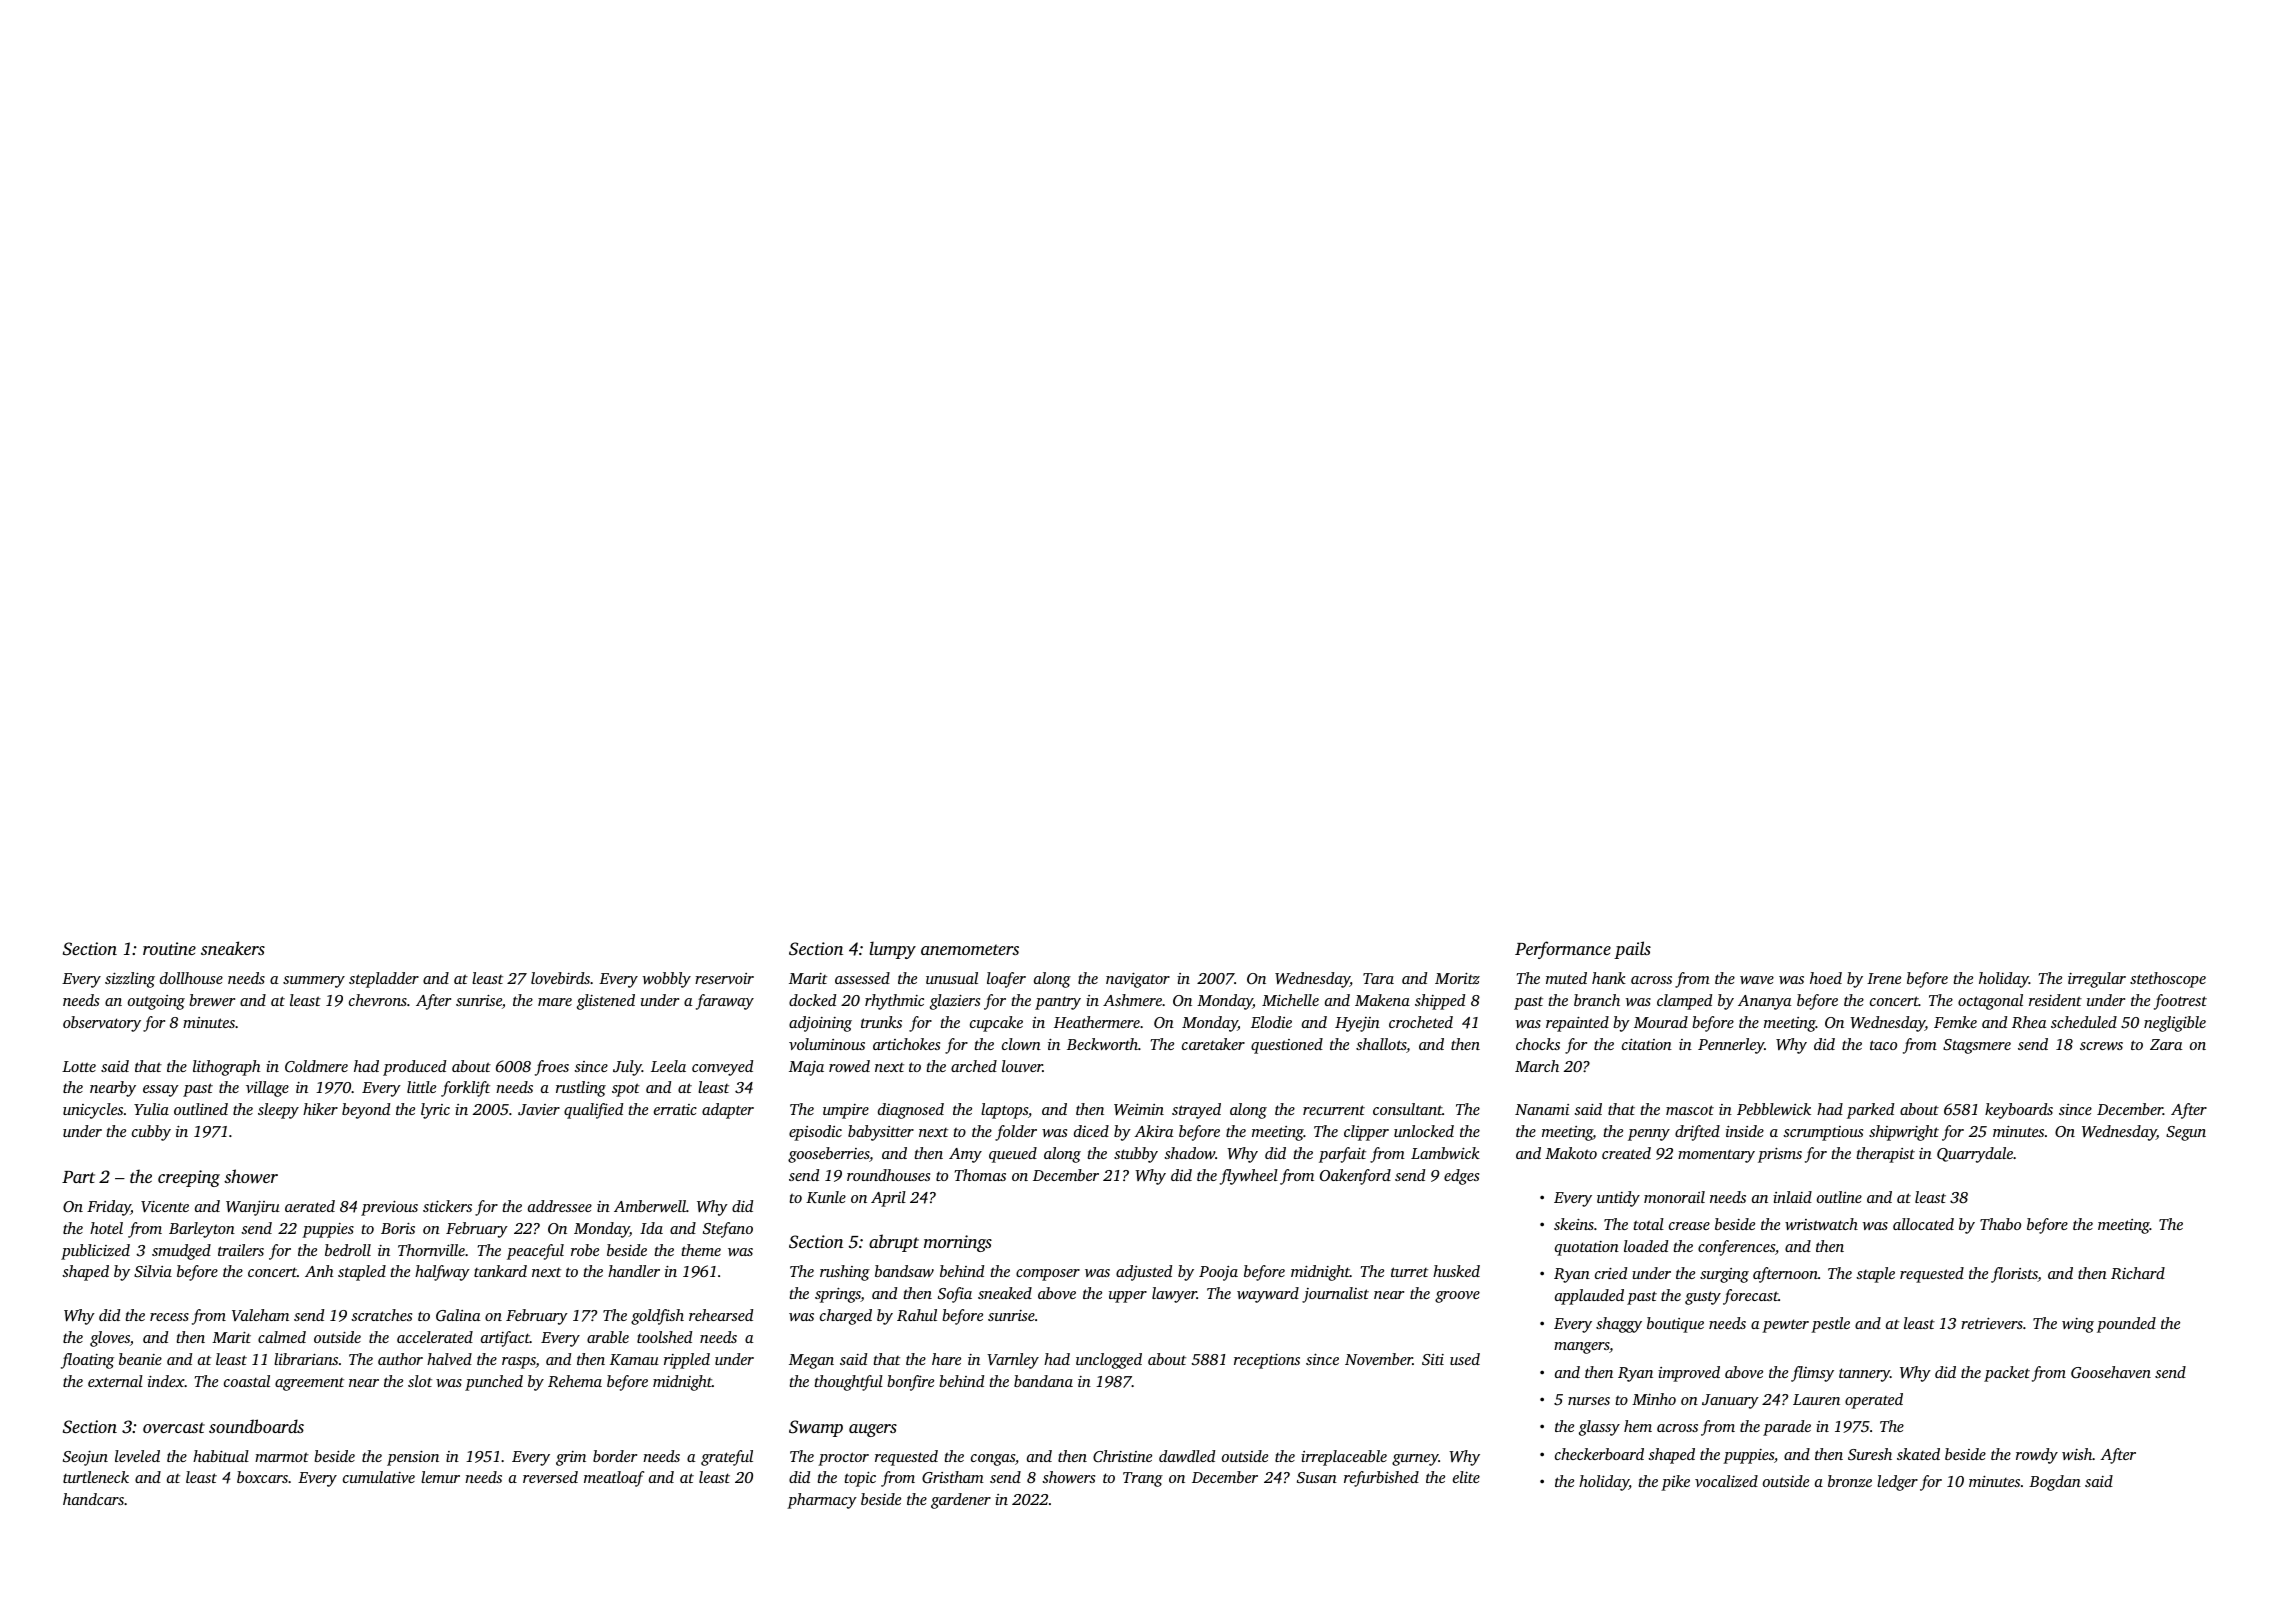  Describe the element at coordinates (1542, 1109) in the screenshot. I see `Nanami` at that location.
